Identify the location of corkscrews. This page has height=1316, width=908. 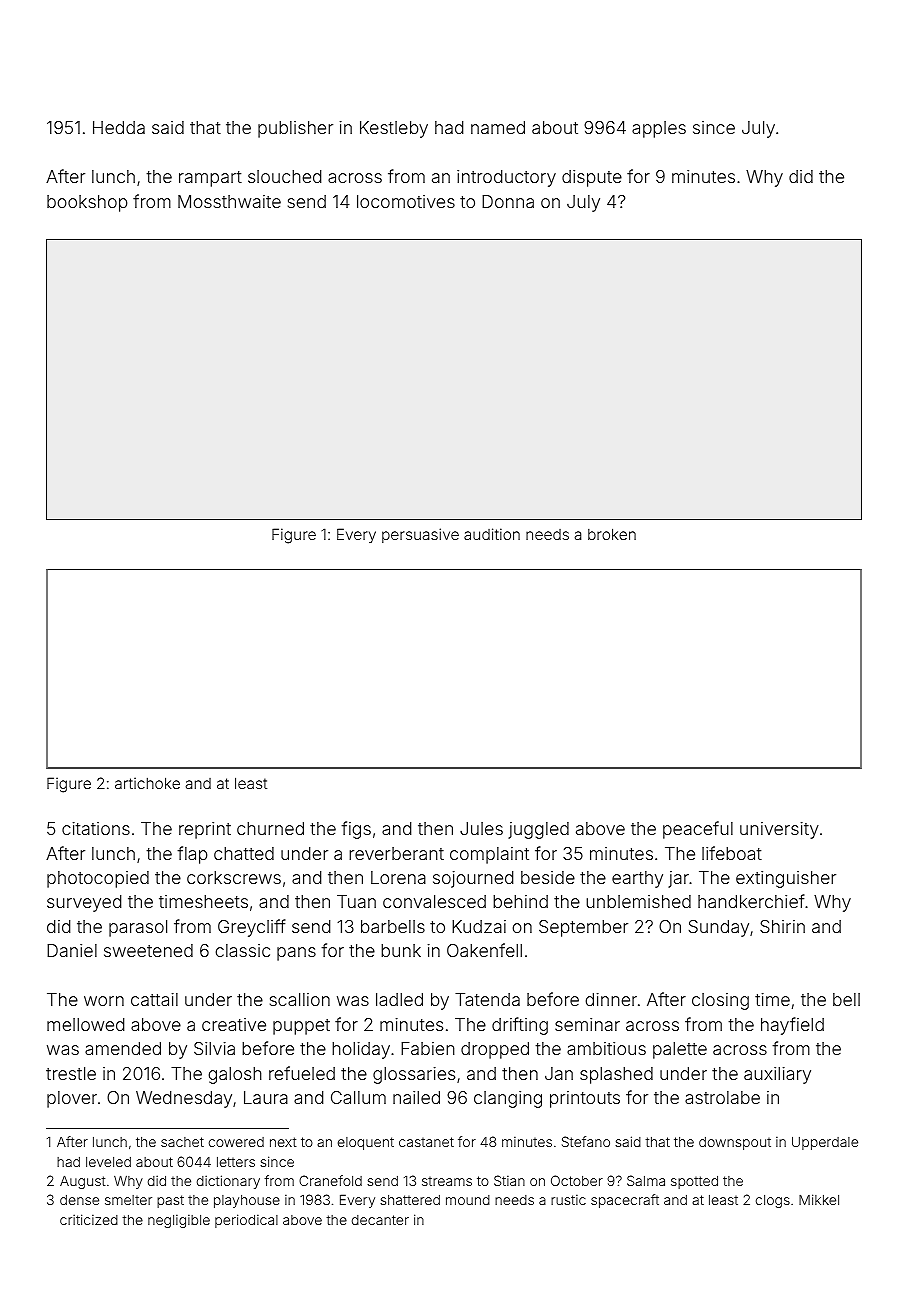
(234, 877).
